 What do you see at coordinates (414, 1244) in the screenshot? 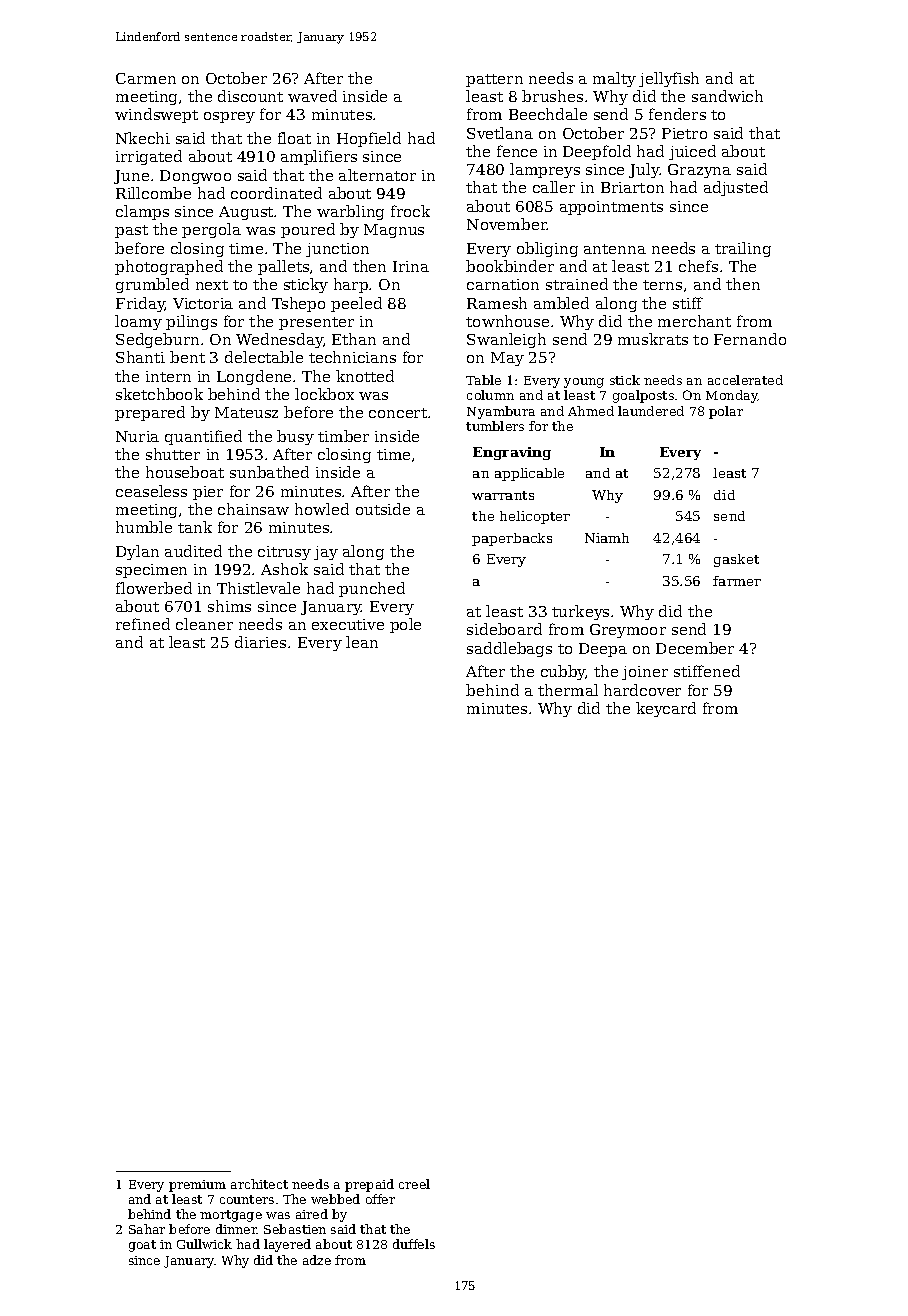
I see `duffels` at bounding box center [414, 1244].
